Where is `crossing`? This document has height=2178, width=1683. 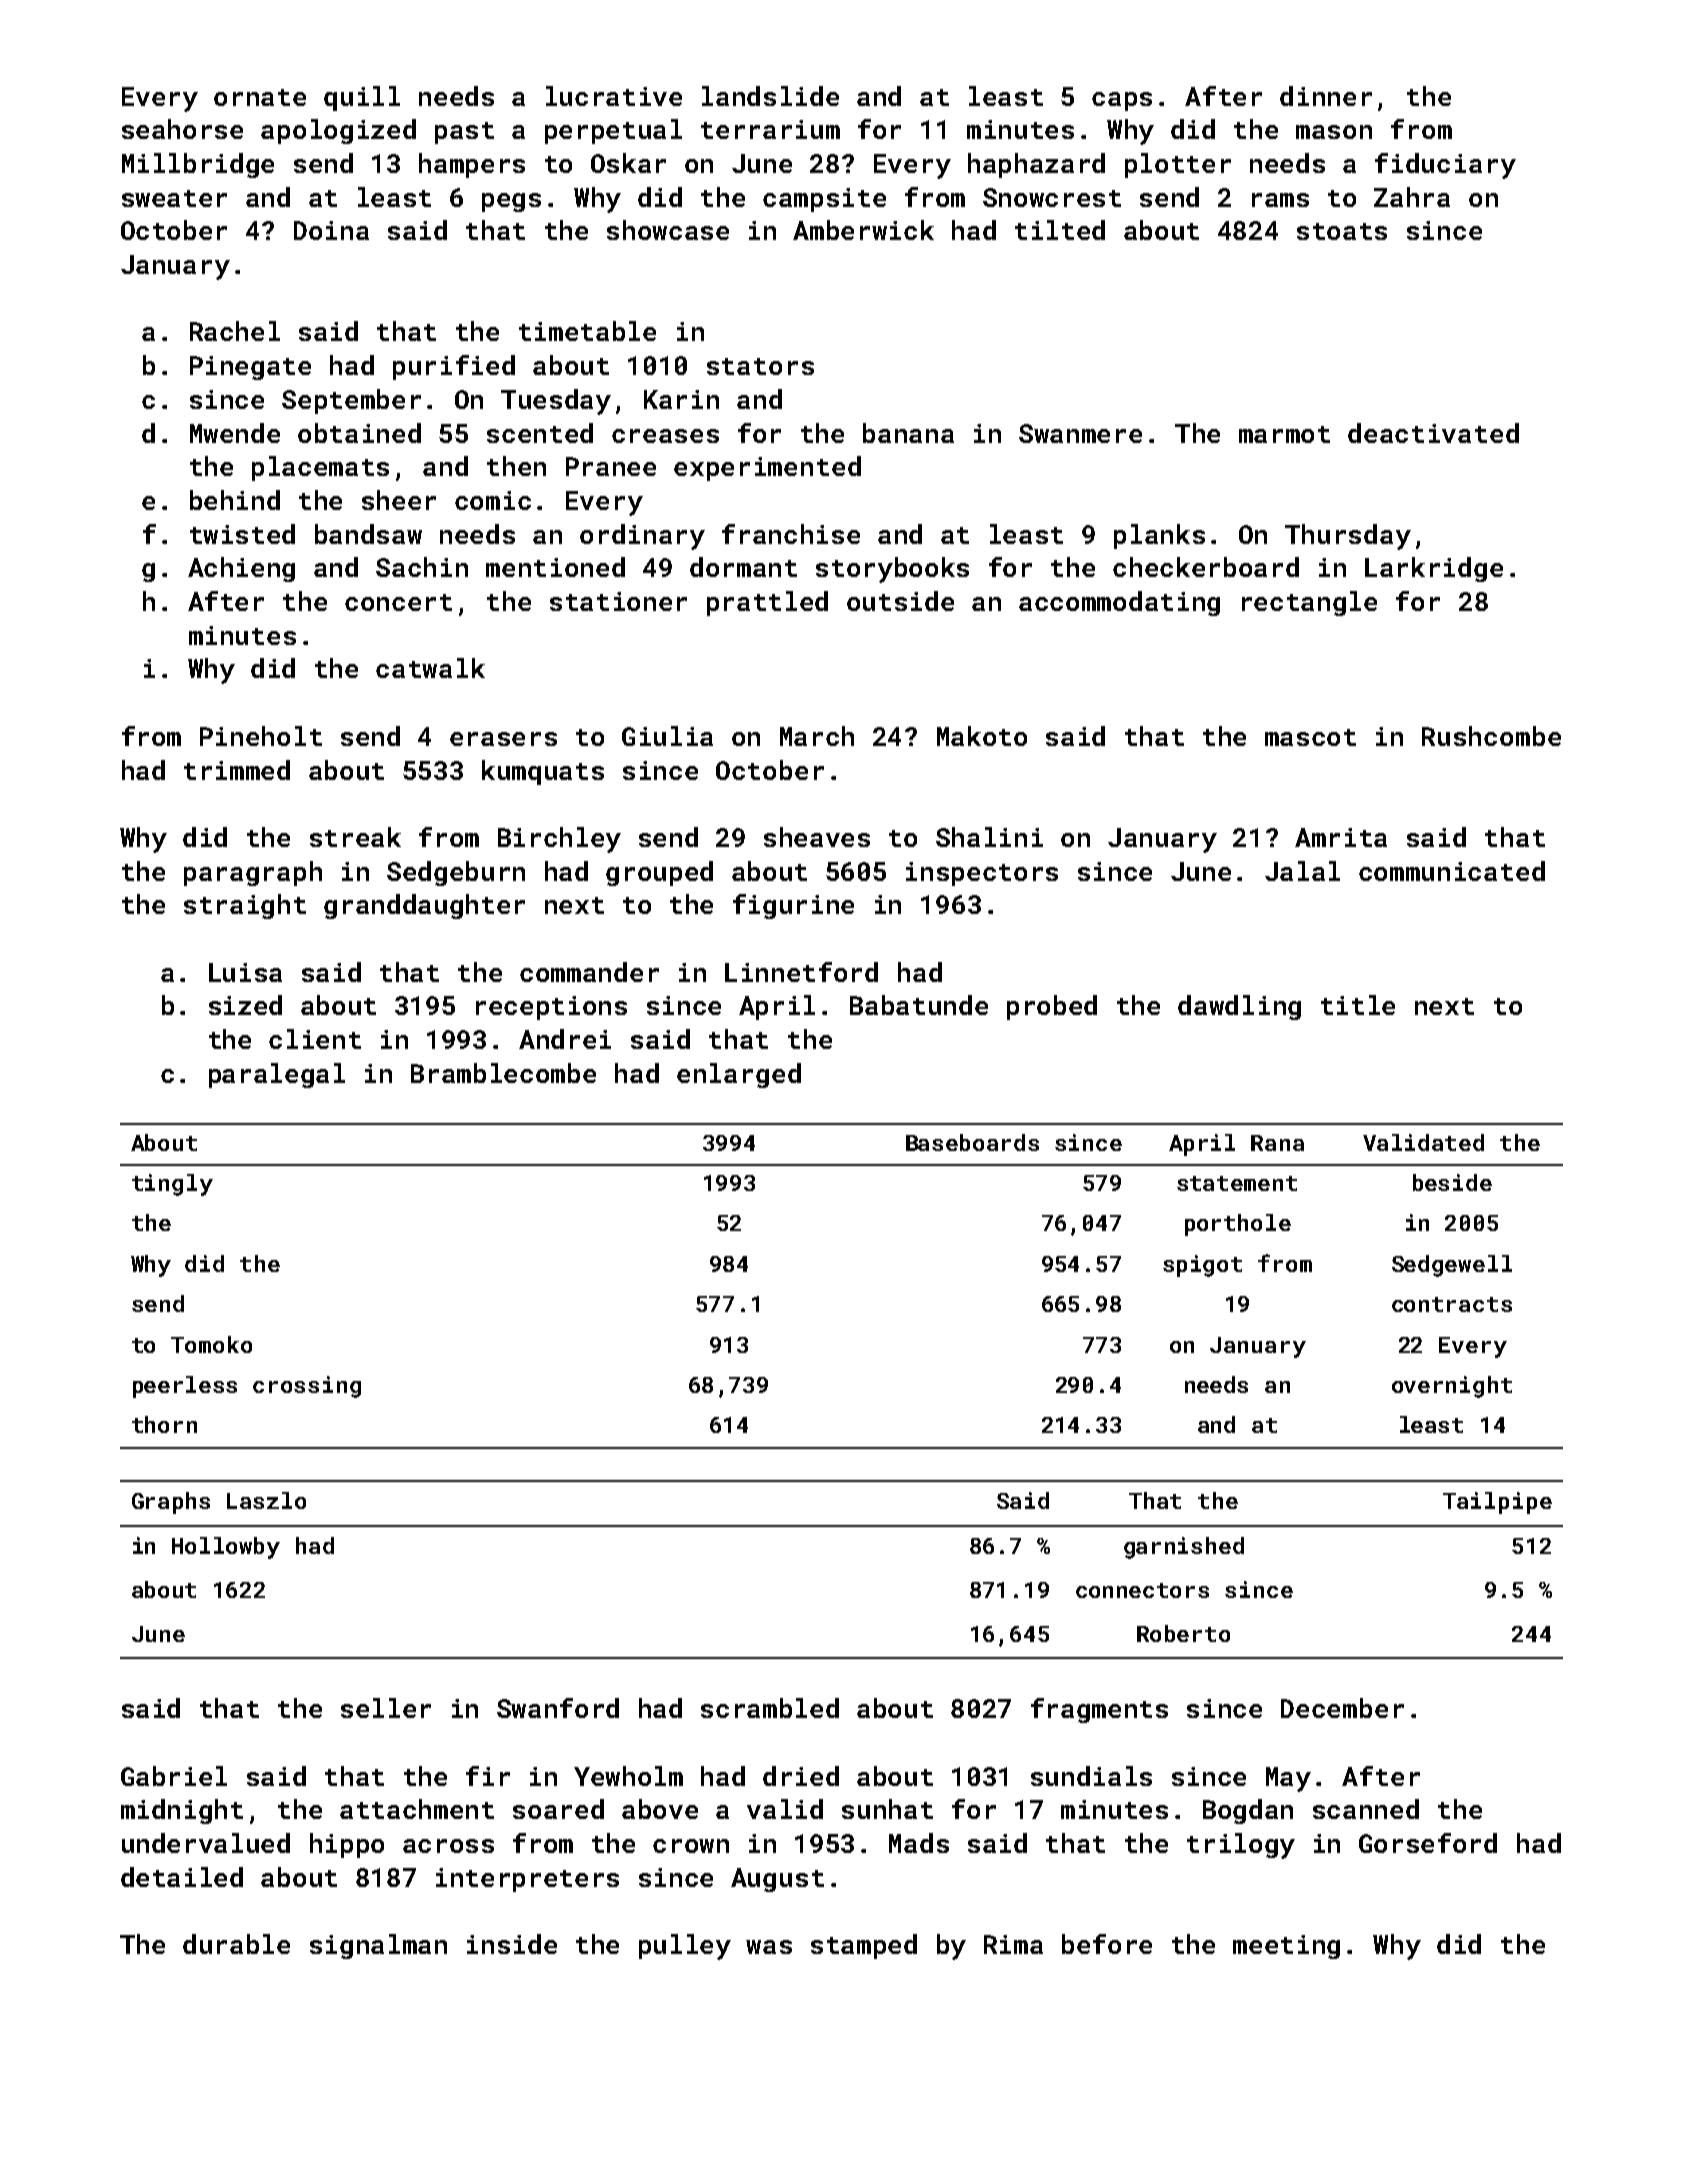
crossing is located at coordinates (307, 1387).
